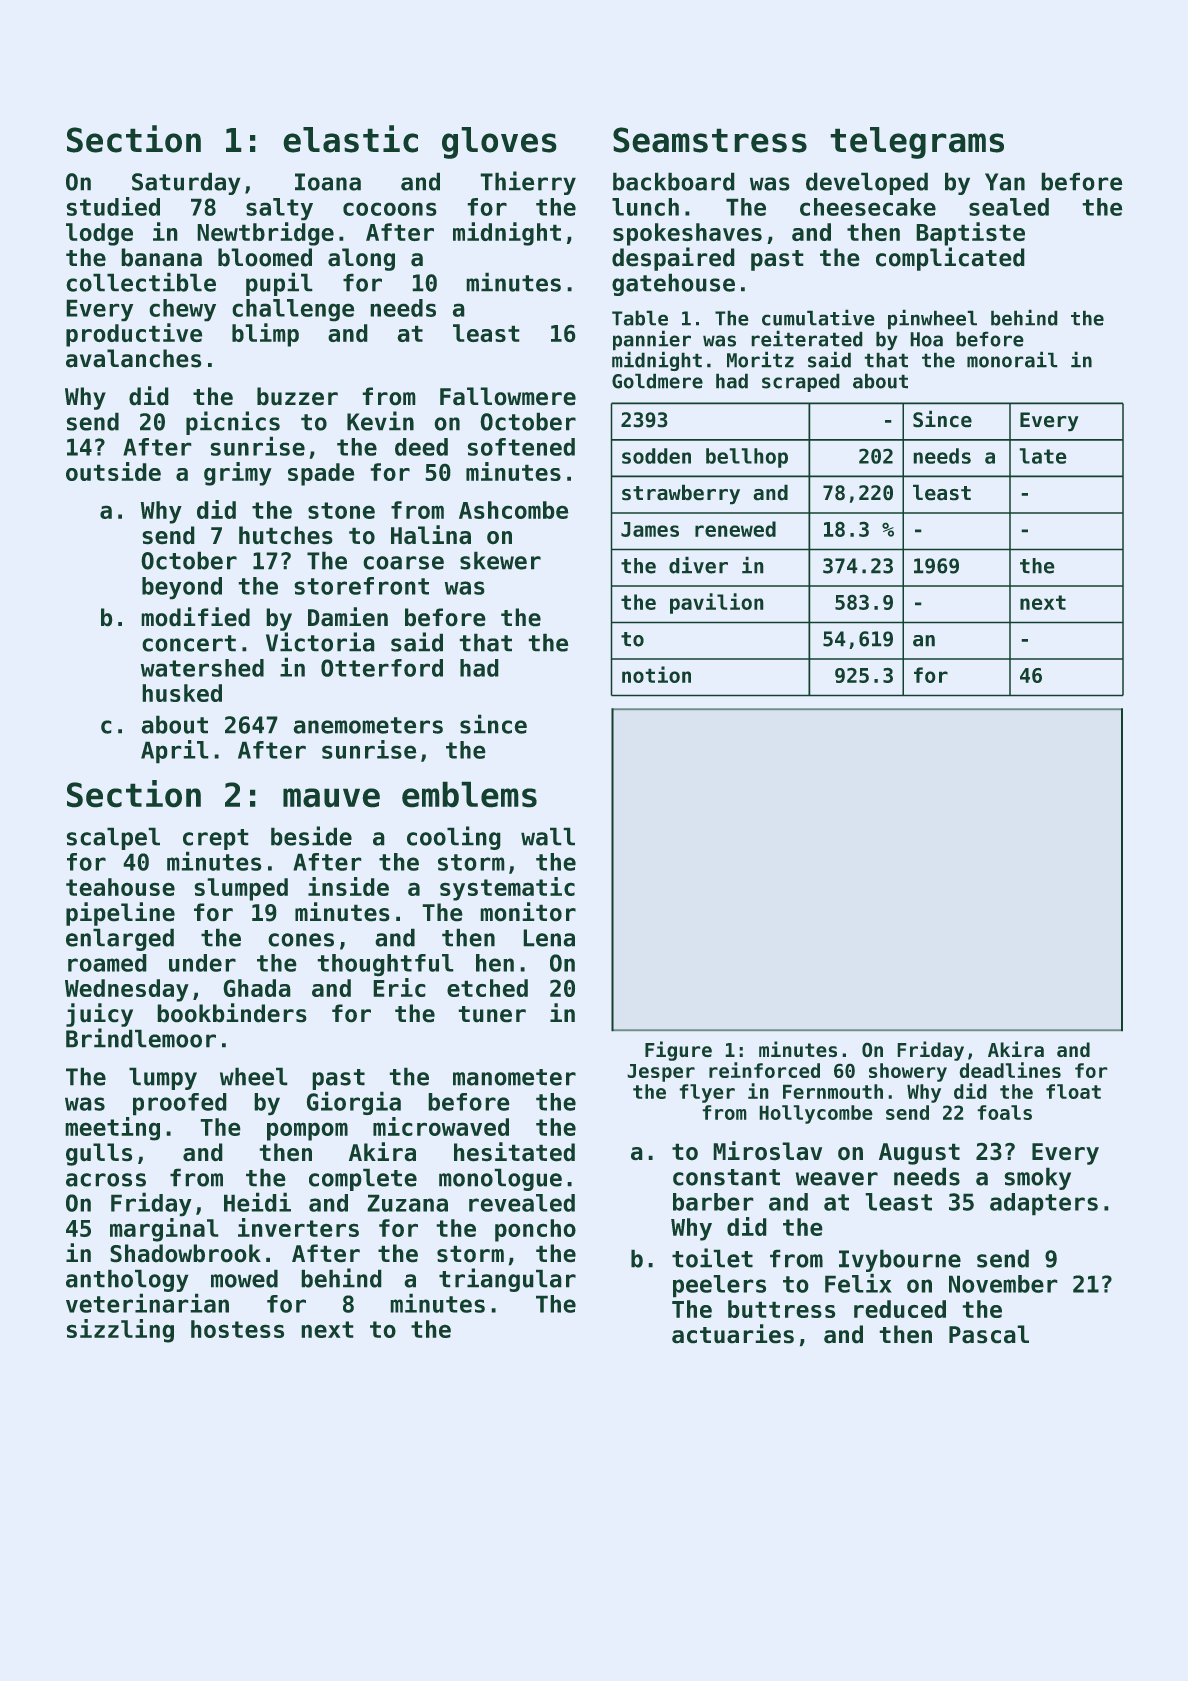 This screenshot has width=1188, height=1681. I want to click on deadlines, so click(1010, 1070).
